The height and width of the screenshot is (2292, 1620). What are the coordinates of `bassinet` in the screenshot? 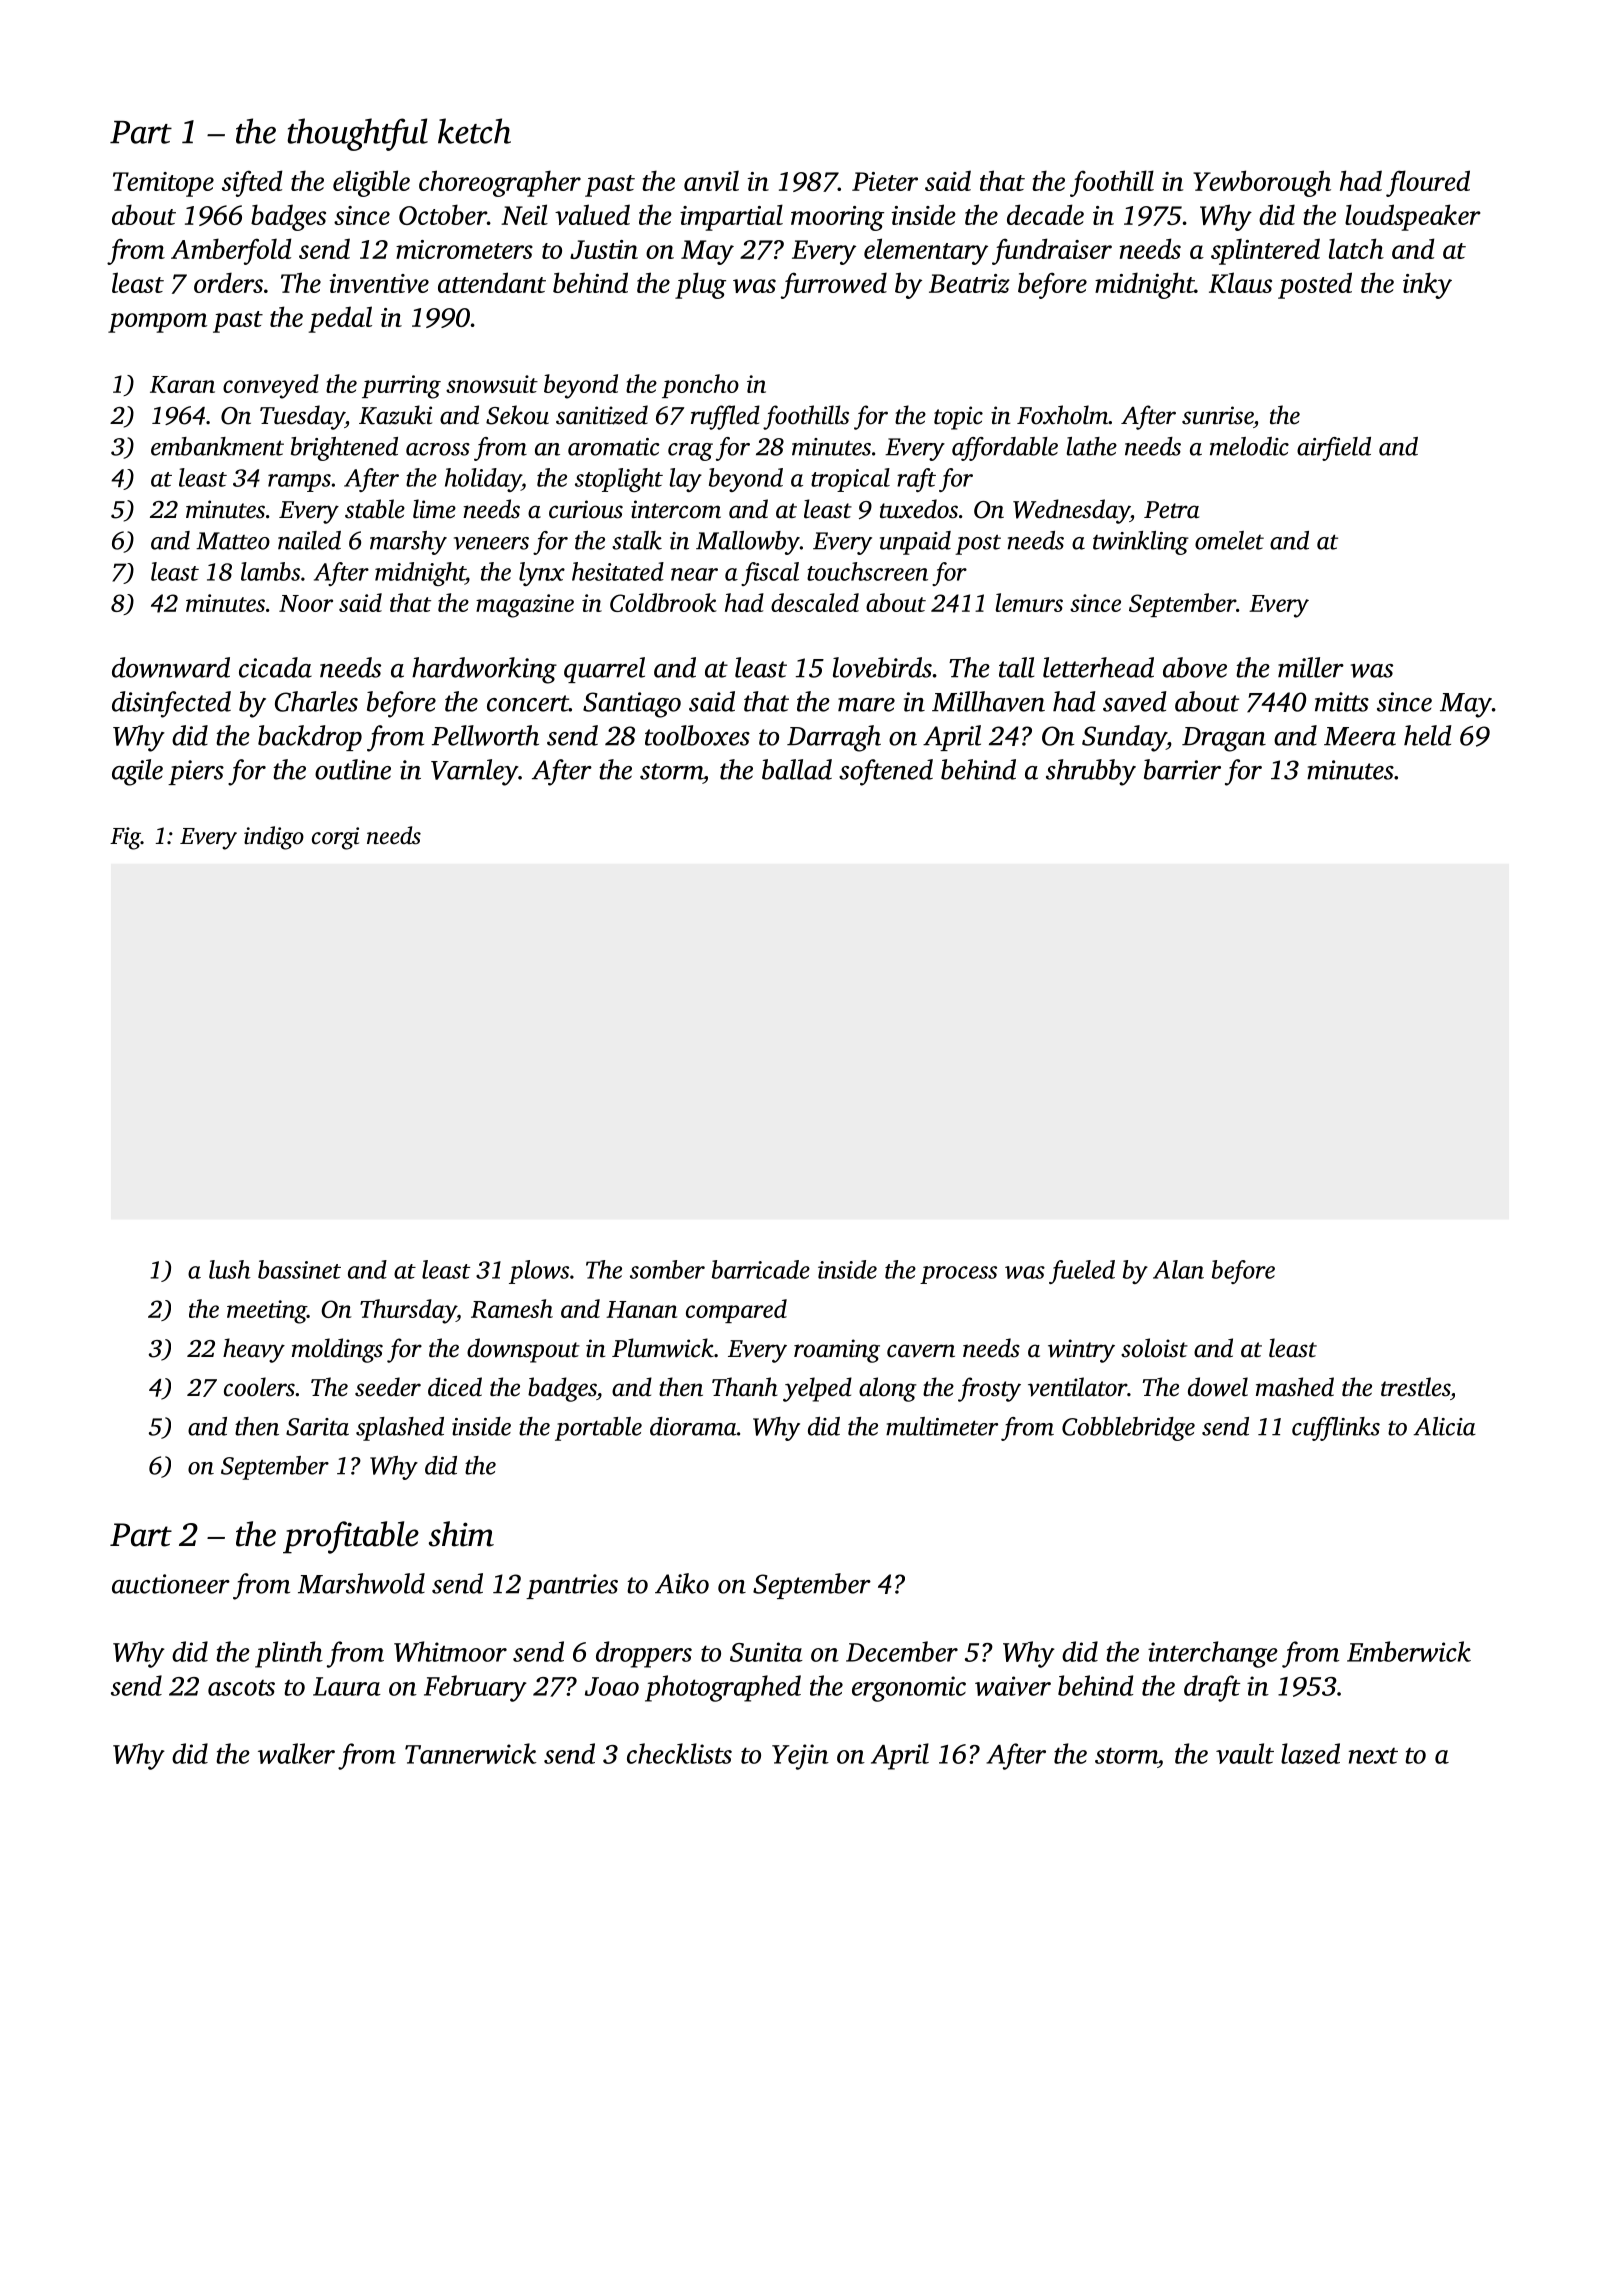 It's located at (299, 1269).
